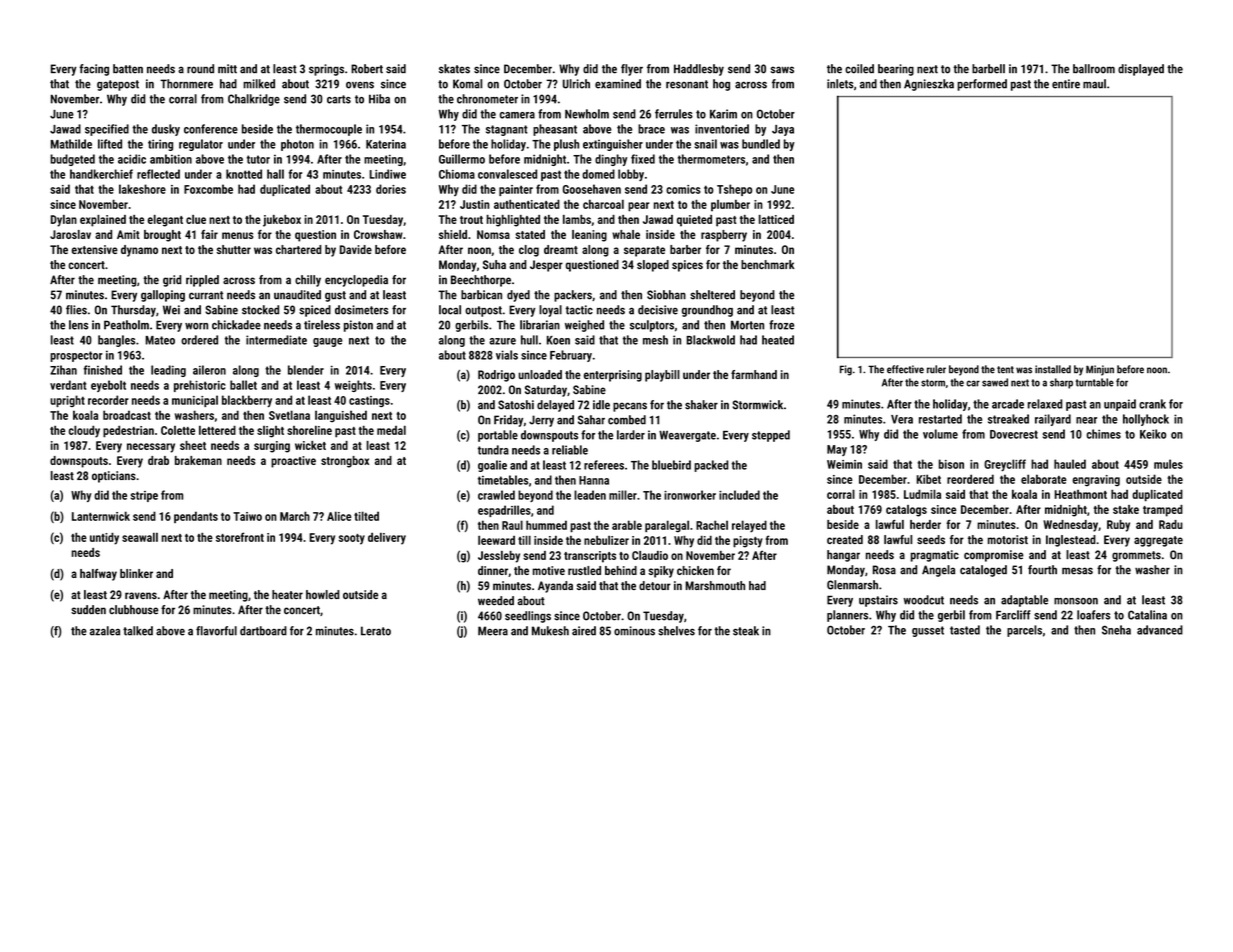 The image size is (1233, 952). What do you see at coordinates (781, 325) in the image?
I see `froze` at bounding box center [781, 325].
